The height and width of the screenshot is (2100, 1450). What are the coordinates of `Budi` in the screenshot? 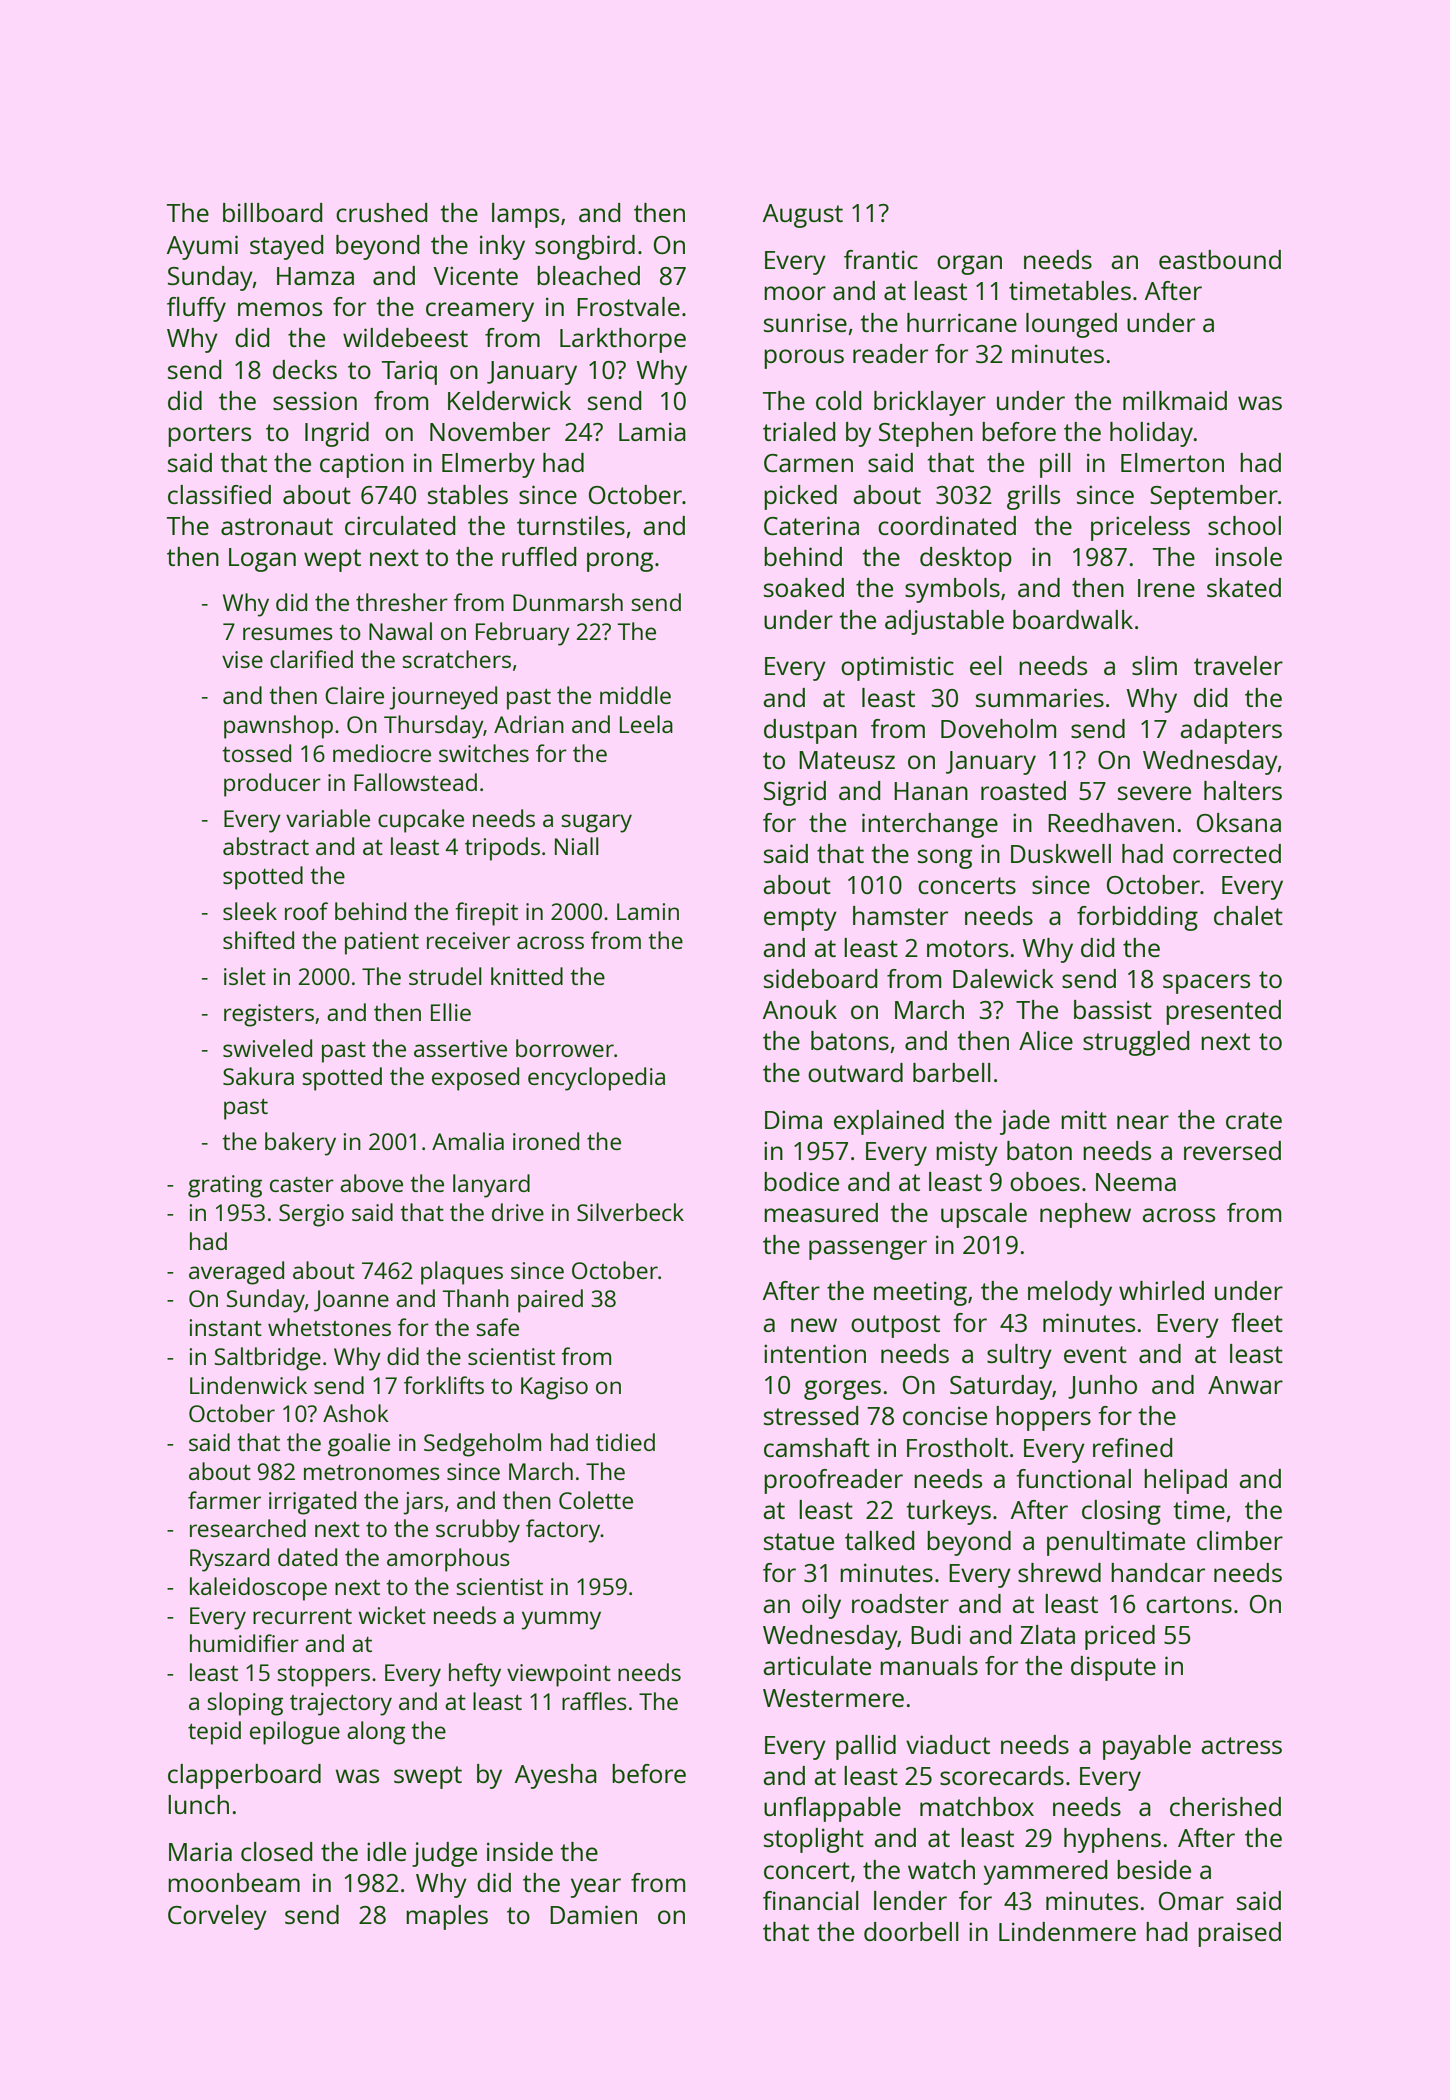 It's located at (936, 1634).
